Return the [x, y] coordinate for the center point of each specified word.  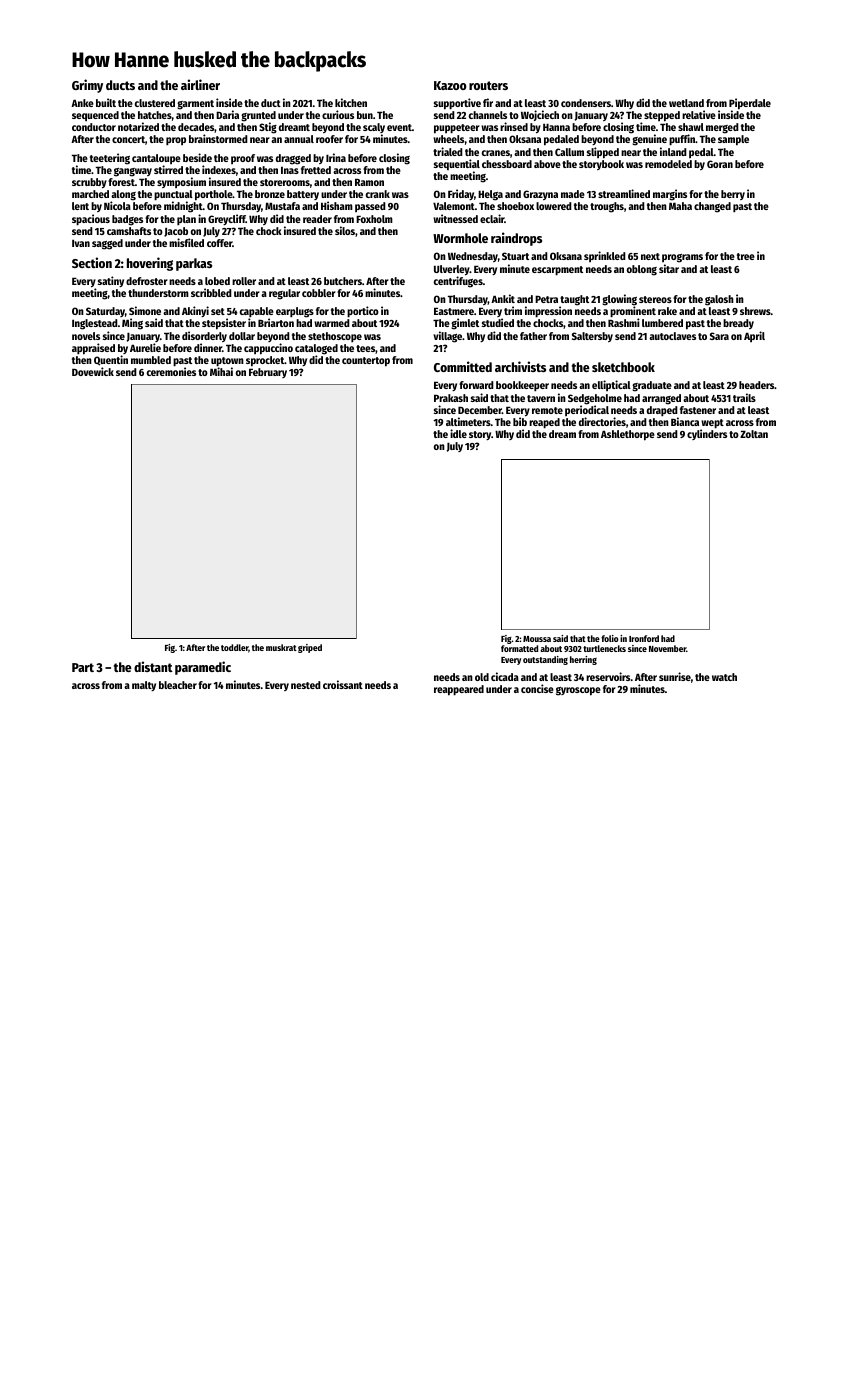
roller [244, 281]
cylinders [707, 434]
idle [458, 433]
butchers [343, 281]
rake [667, 311]
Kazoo [450, 85]
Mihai [221, 371]
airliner [200, 84]
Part [83, 667]
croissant [343, 684]
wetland [686, 103]
